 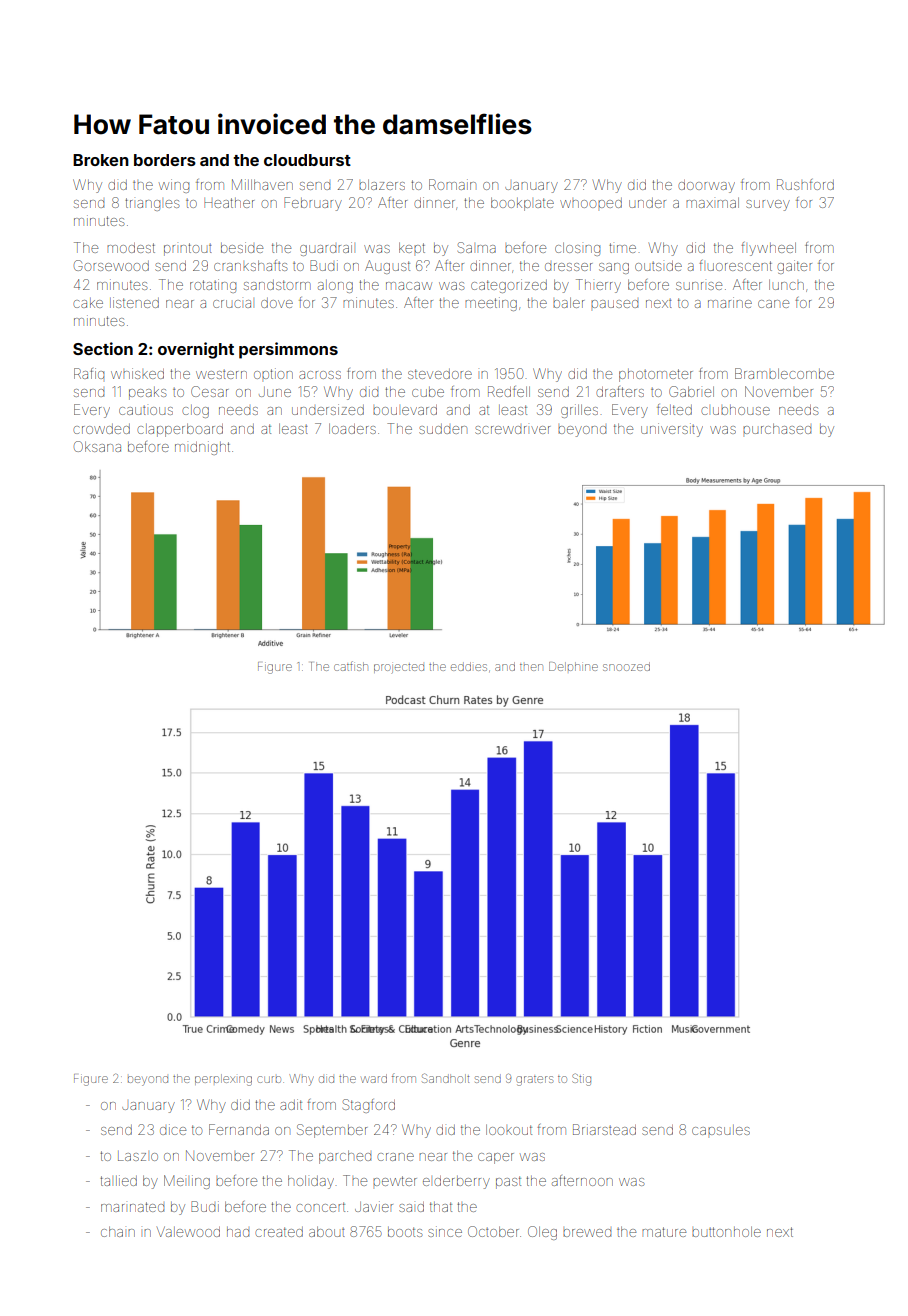 What do you see at coordinates (229, 203) in the page?
I see `Heather` at bounding box center [229, 203].
